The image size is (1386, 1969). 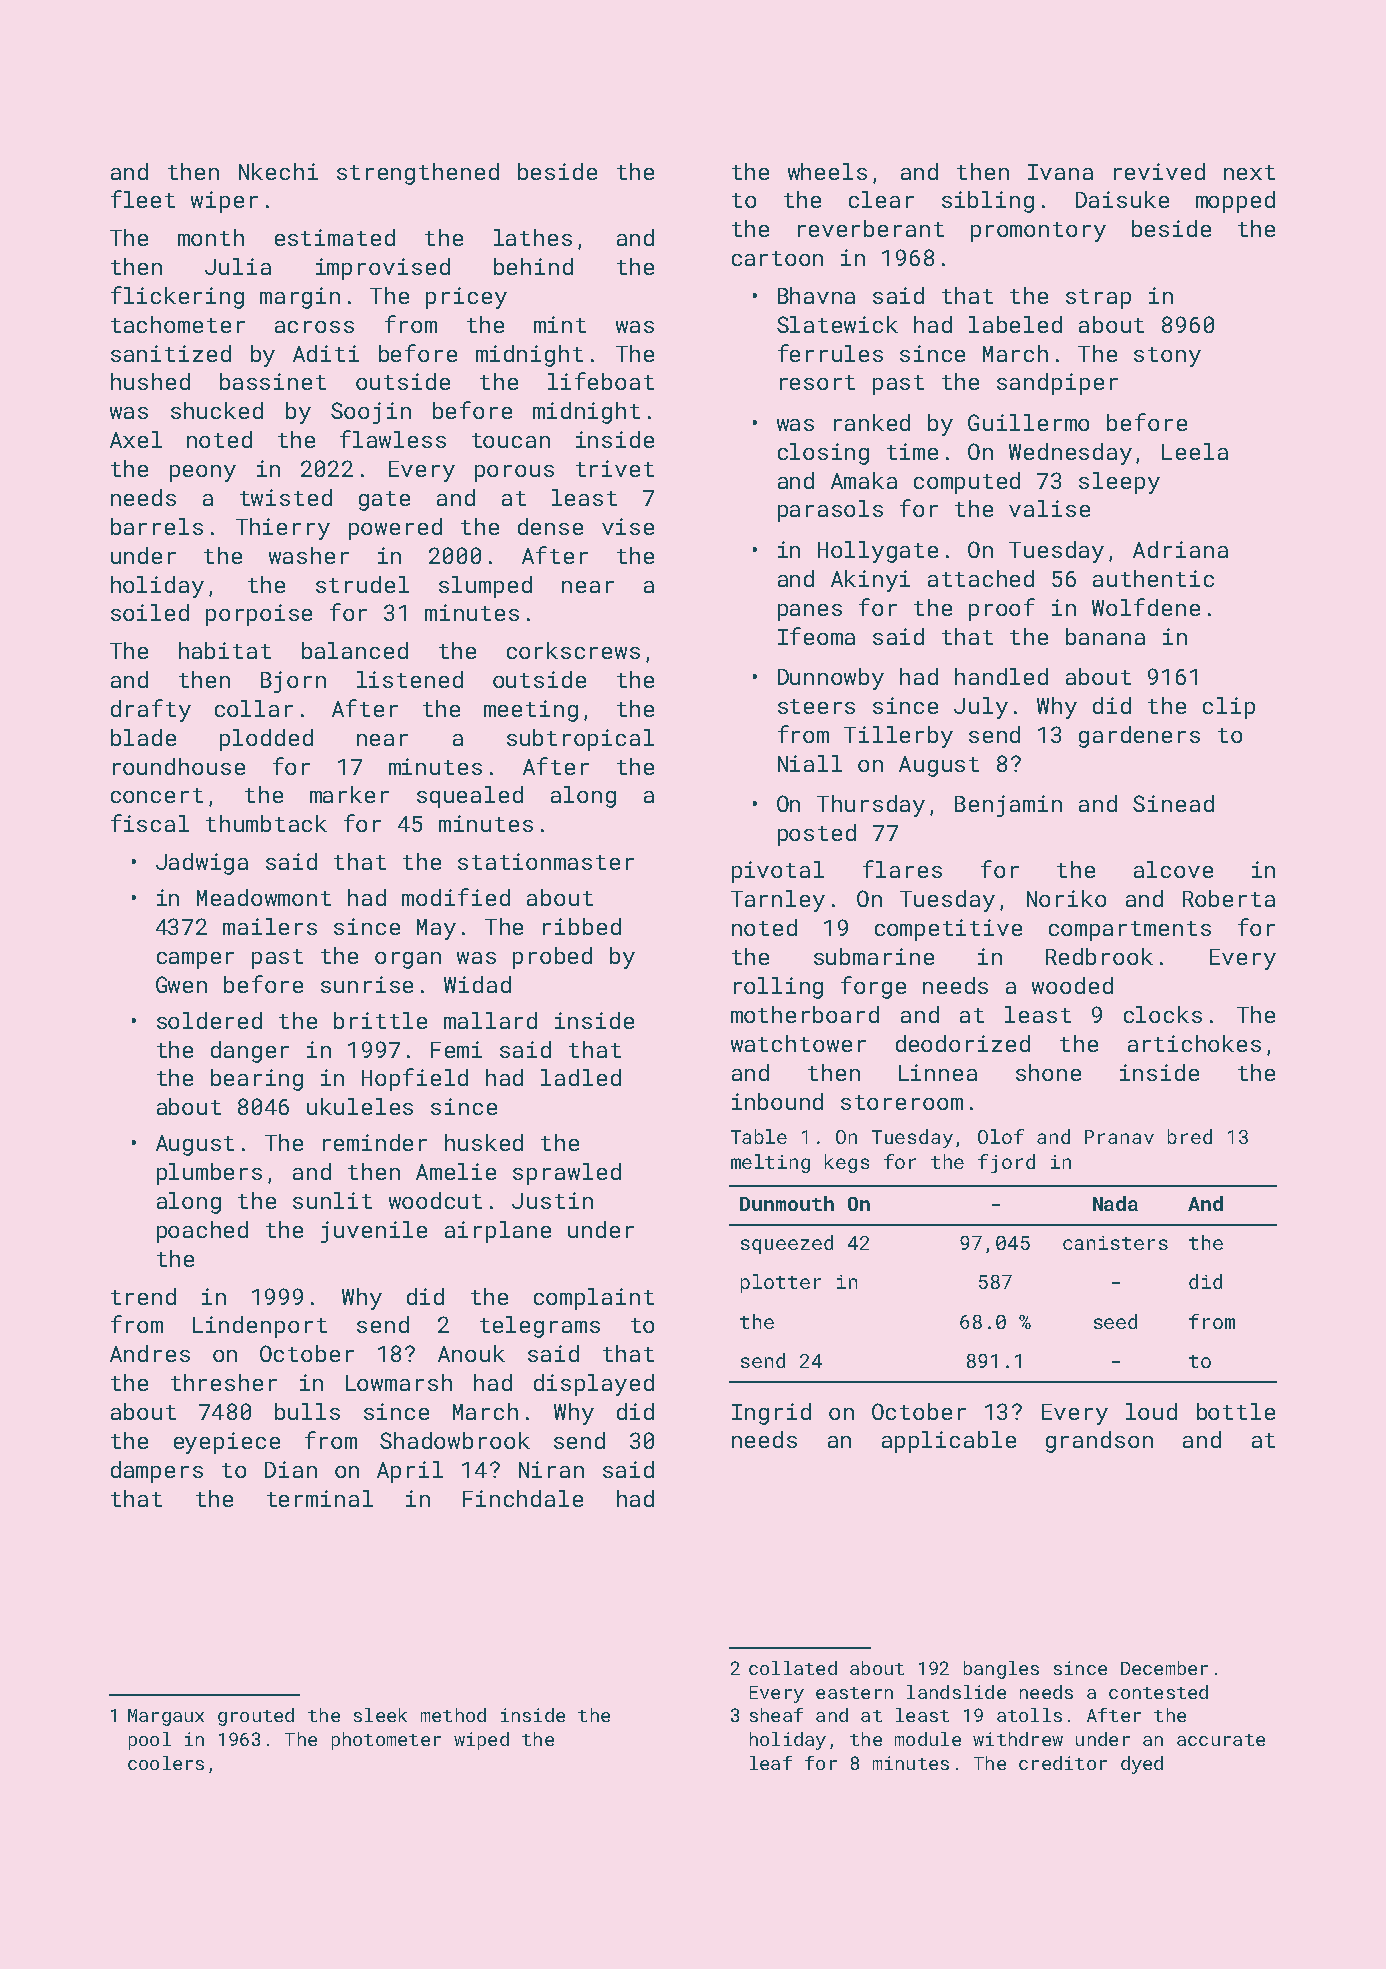 What do you see at coordinates (202, 1232) in the document?
I see `poached` at bounding box center [202, 1232].
